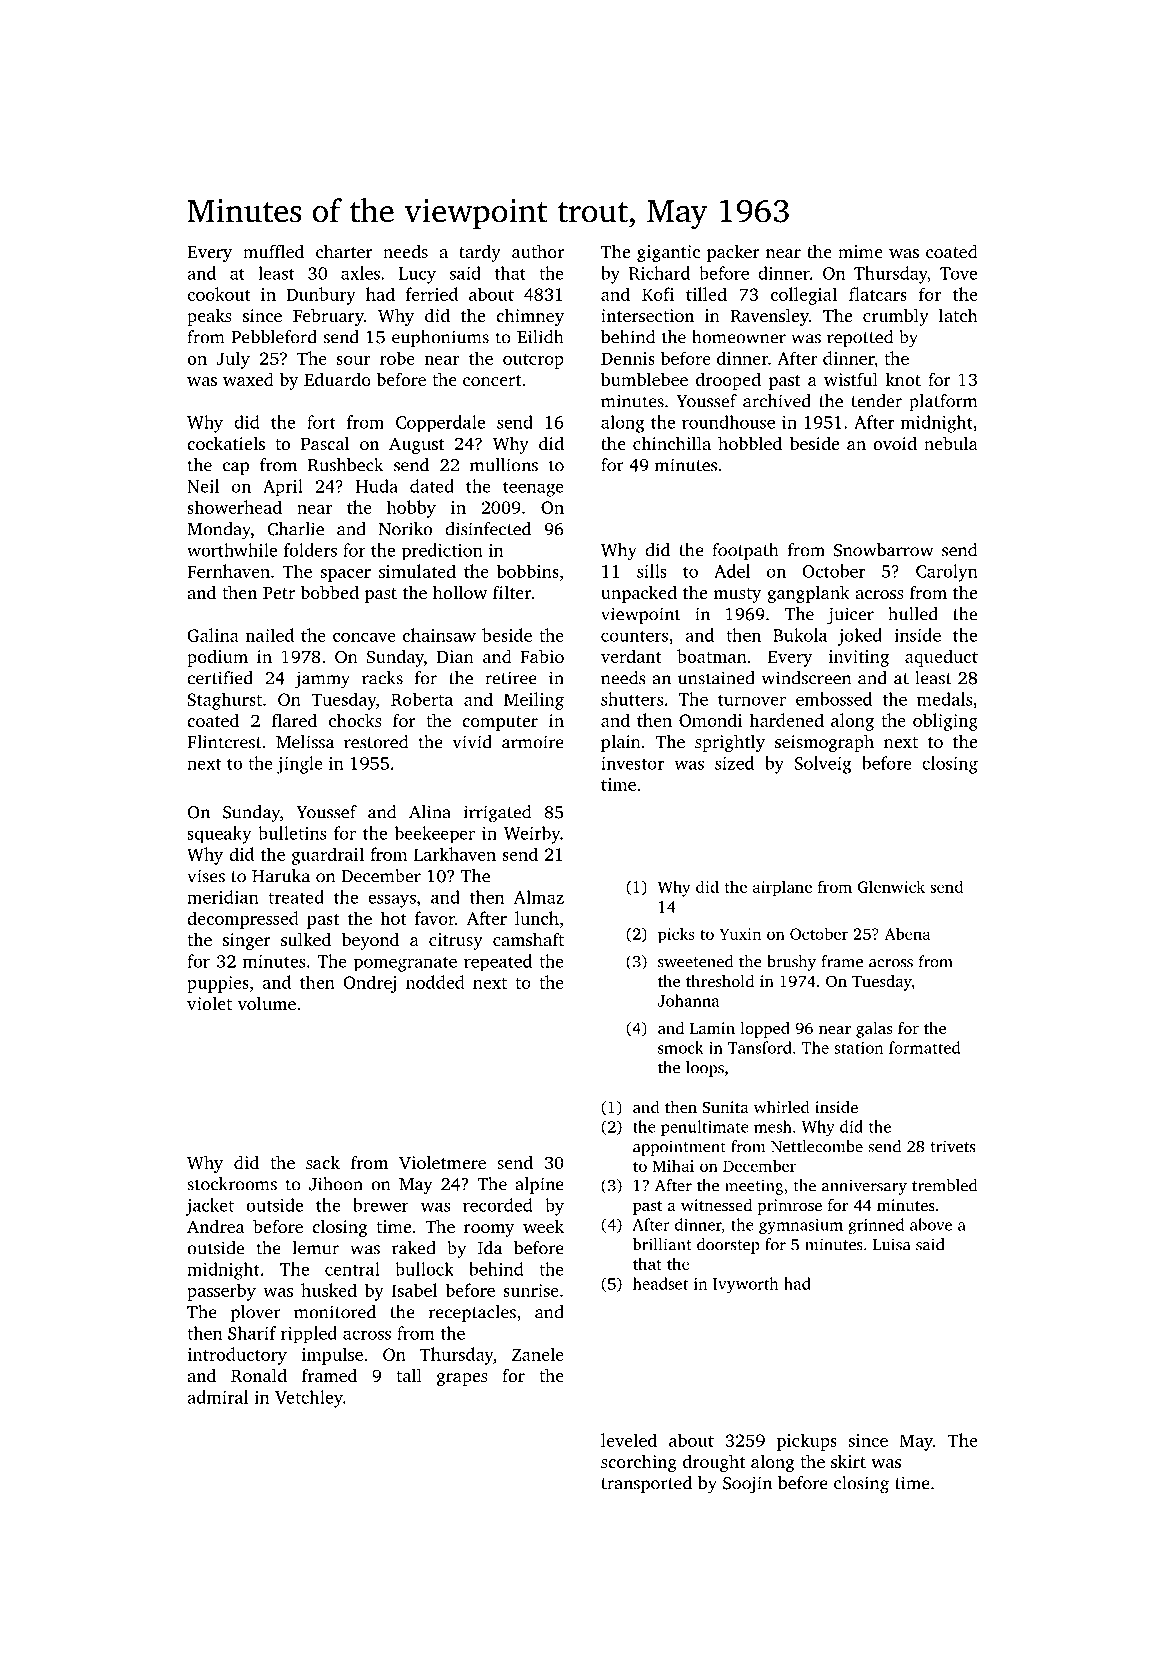 The height and width of the page is (1654, 1165). I want to click on author, so click(538, 251).
